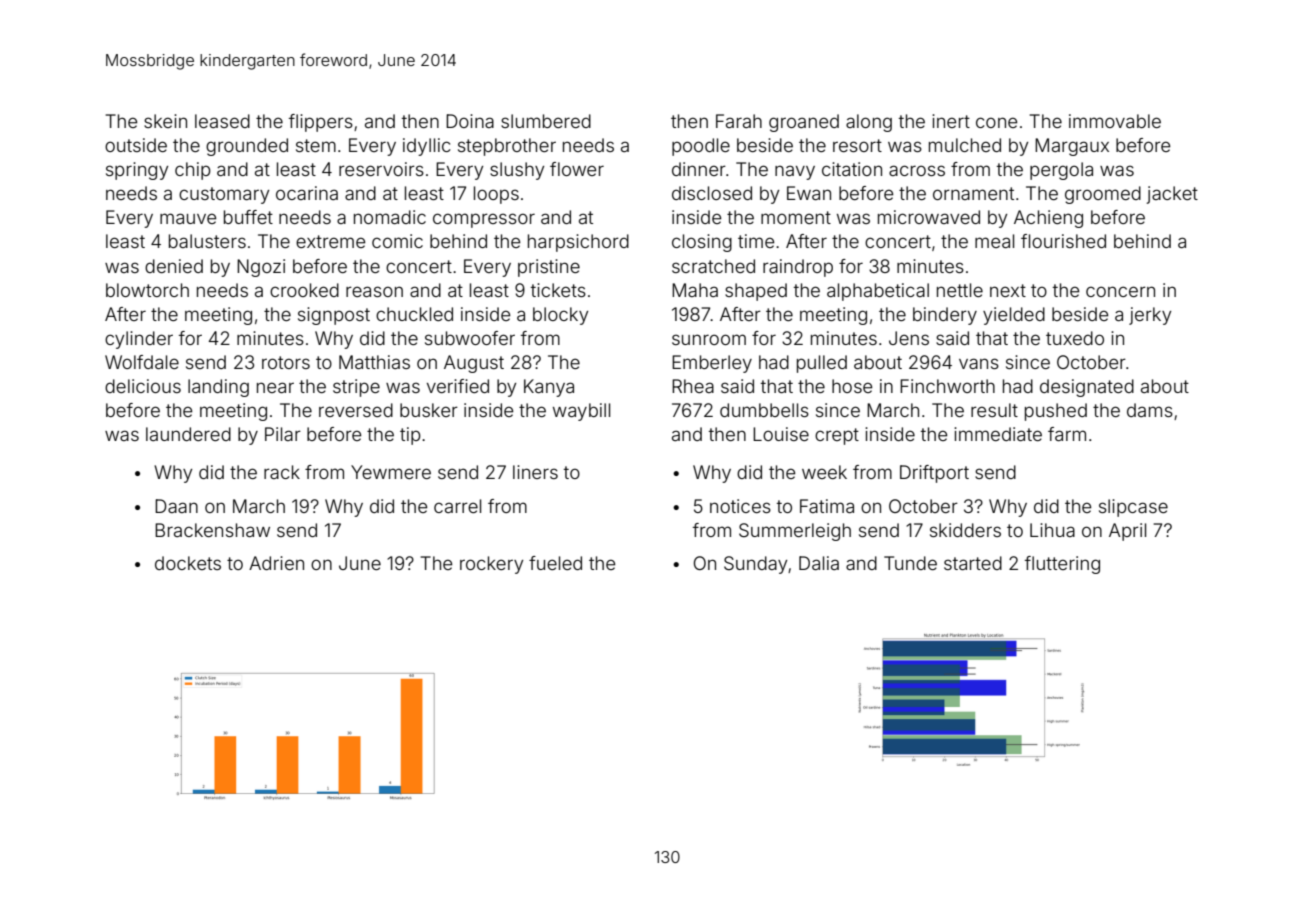 The width and height of the image is (1308, 924). What do you see at coordinates (709, 339) in the image?
I see `sunroom` at bounding box center [709, 339].
